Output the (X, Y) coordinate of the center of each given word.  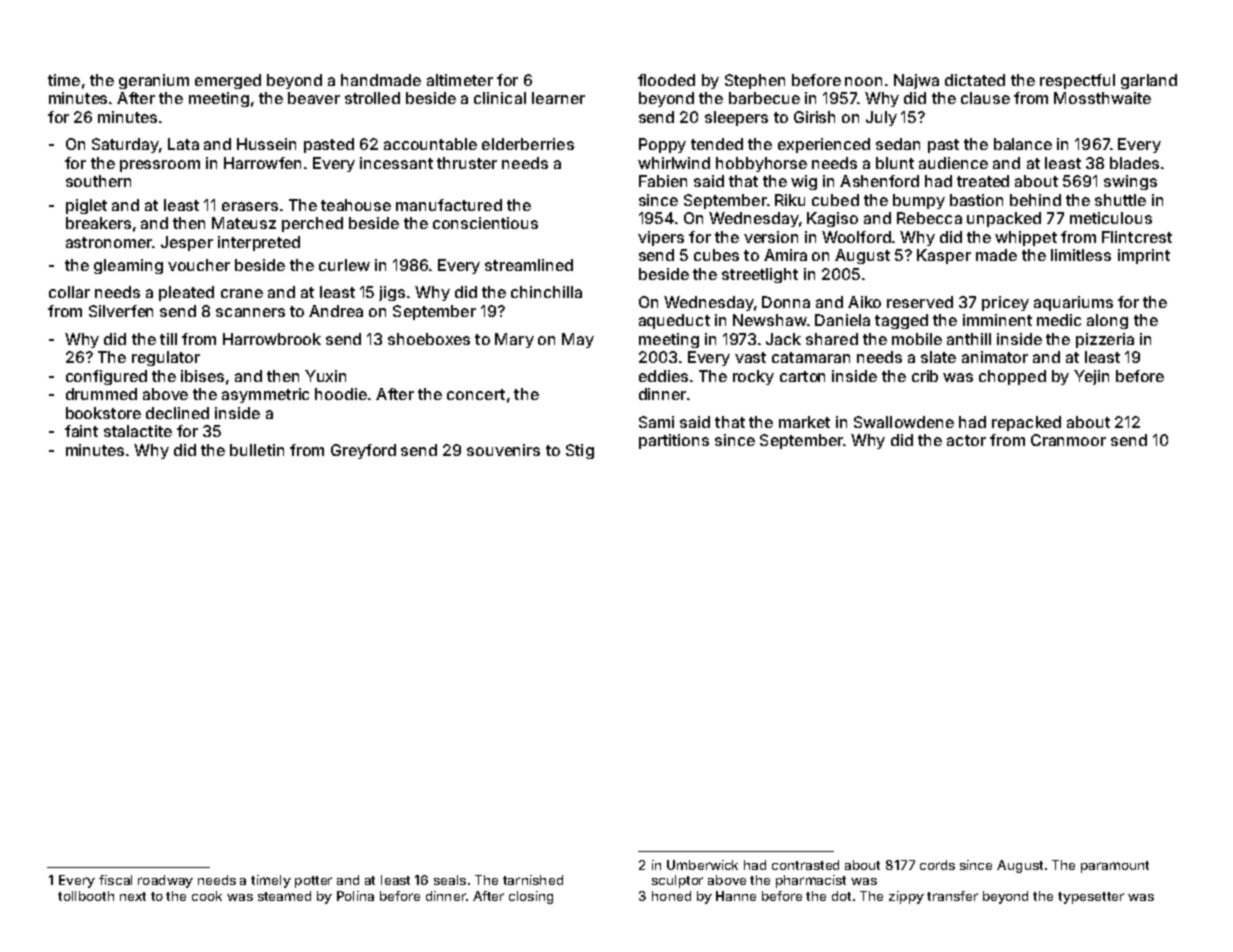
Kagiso (832, 219)
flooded (666, 80)
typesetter (1091, 898)
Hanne (736, 896)
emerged (228, 81)
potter (313, 882)
